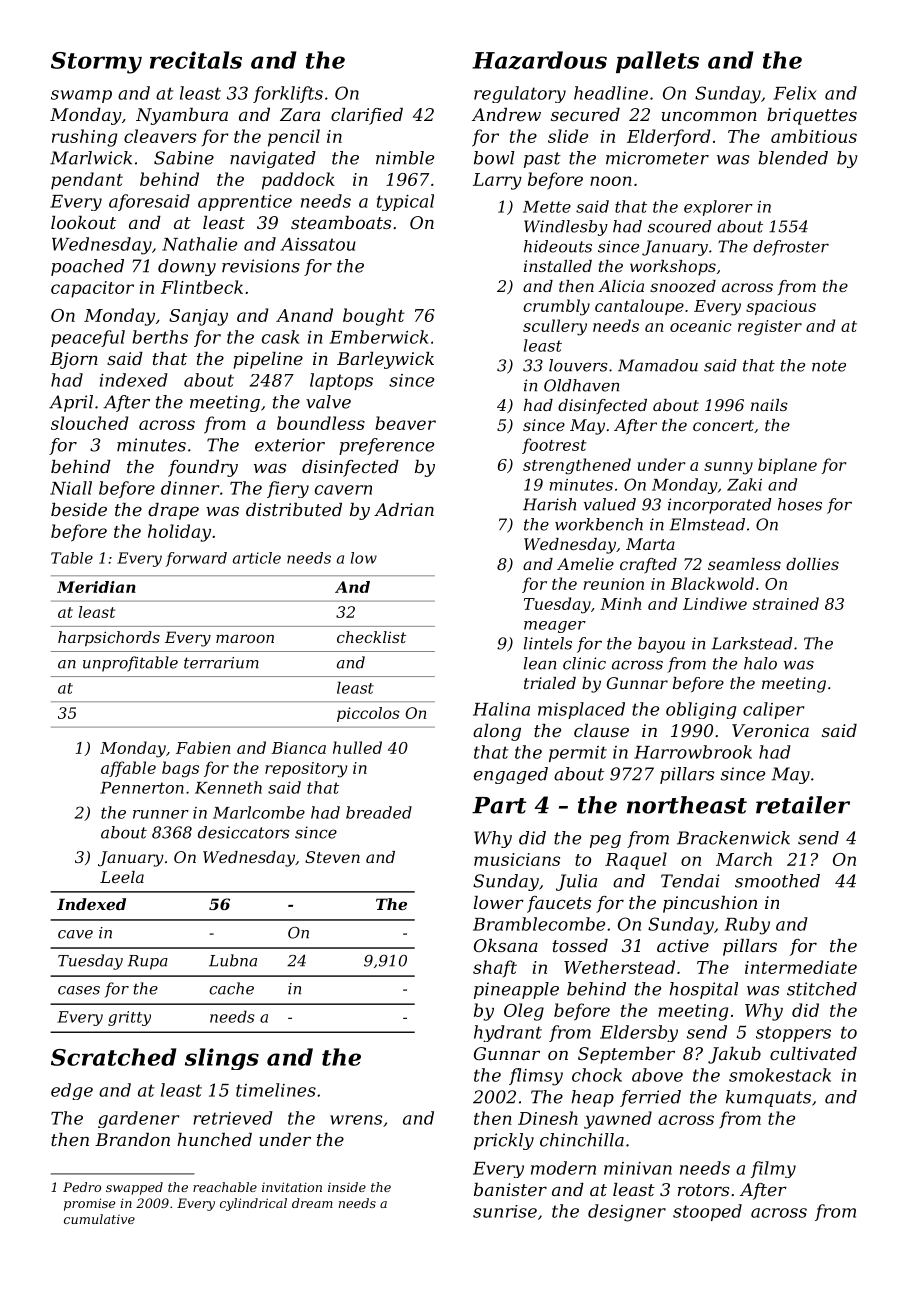 The image size is (908, 1316). Describe the element at coordinates (657, 62) in the image. I see `pallets` at that location.
